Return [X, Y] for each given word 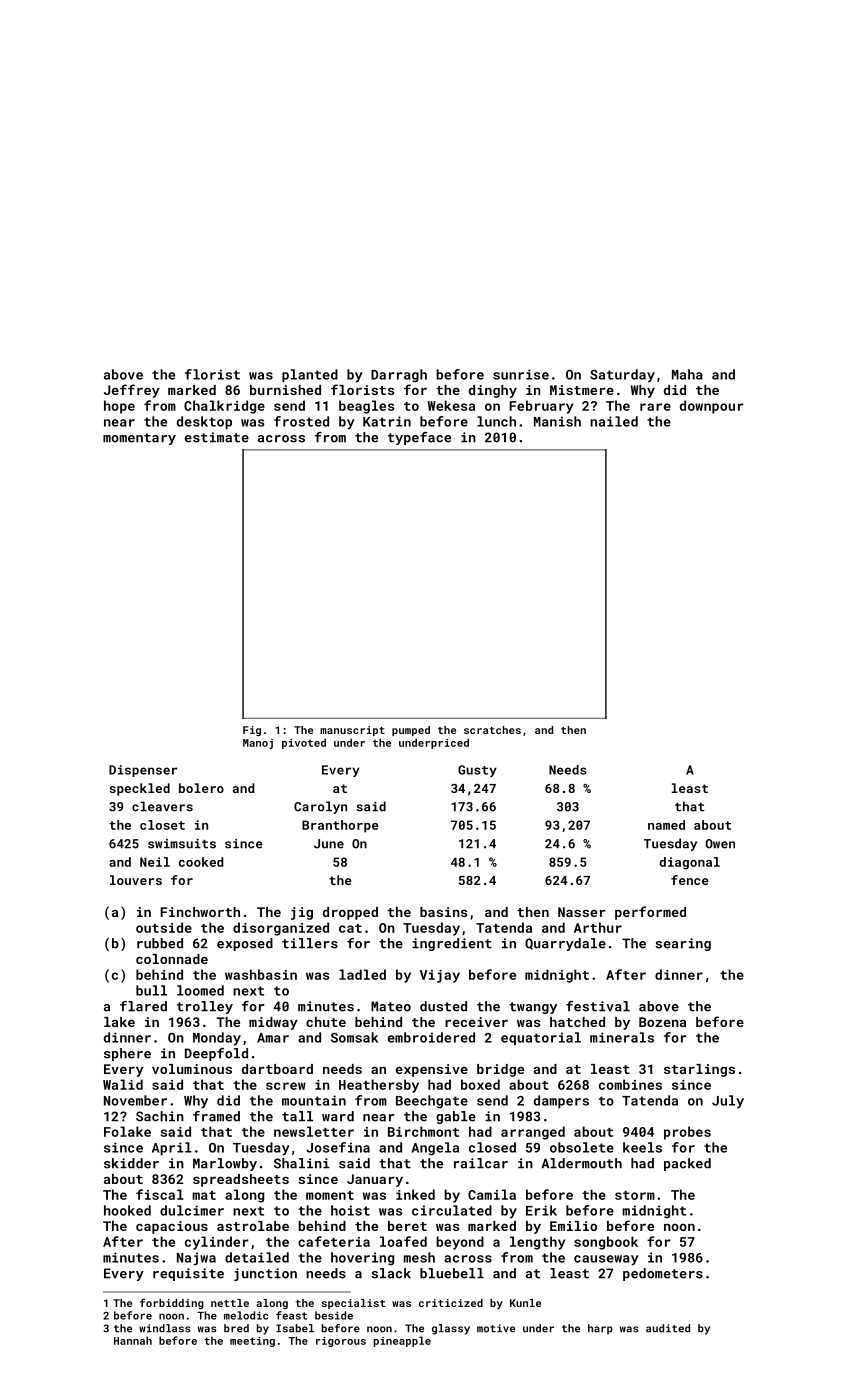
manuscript [352, 731]
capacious [172, 1227]
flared [143, 1006]
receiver [476, 1022]
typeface [419, 438]
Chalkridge [224, 407]
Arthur [598, 927]
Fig [252, 731]
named [666, 825]
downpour [712, 407]
